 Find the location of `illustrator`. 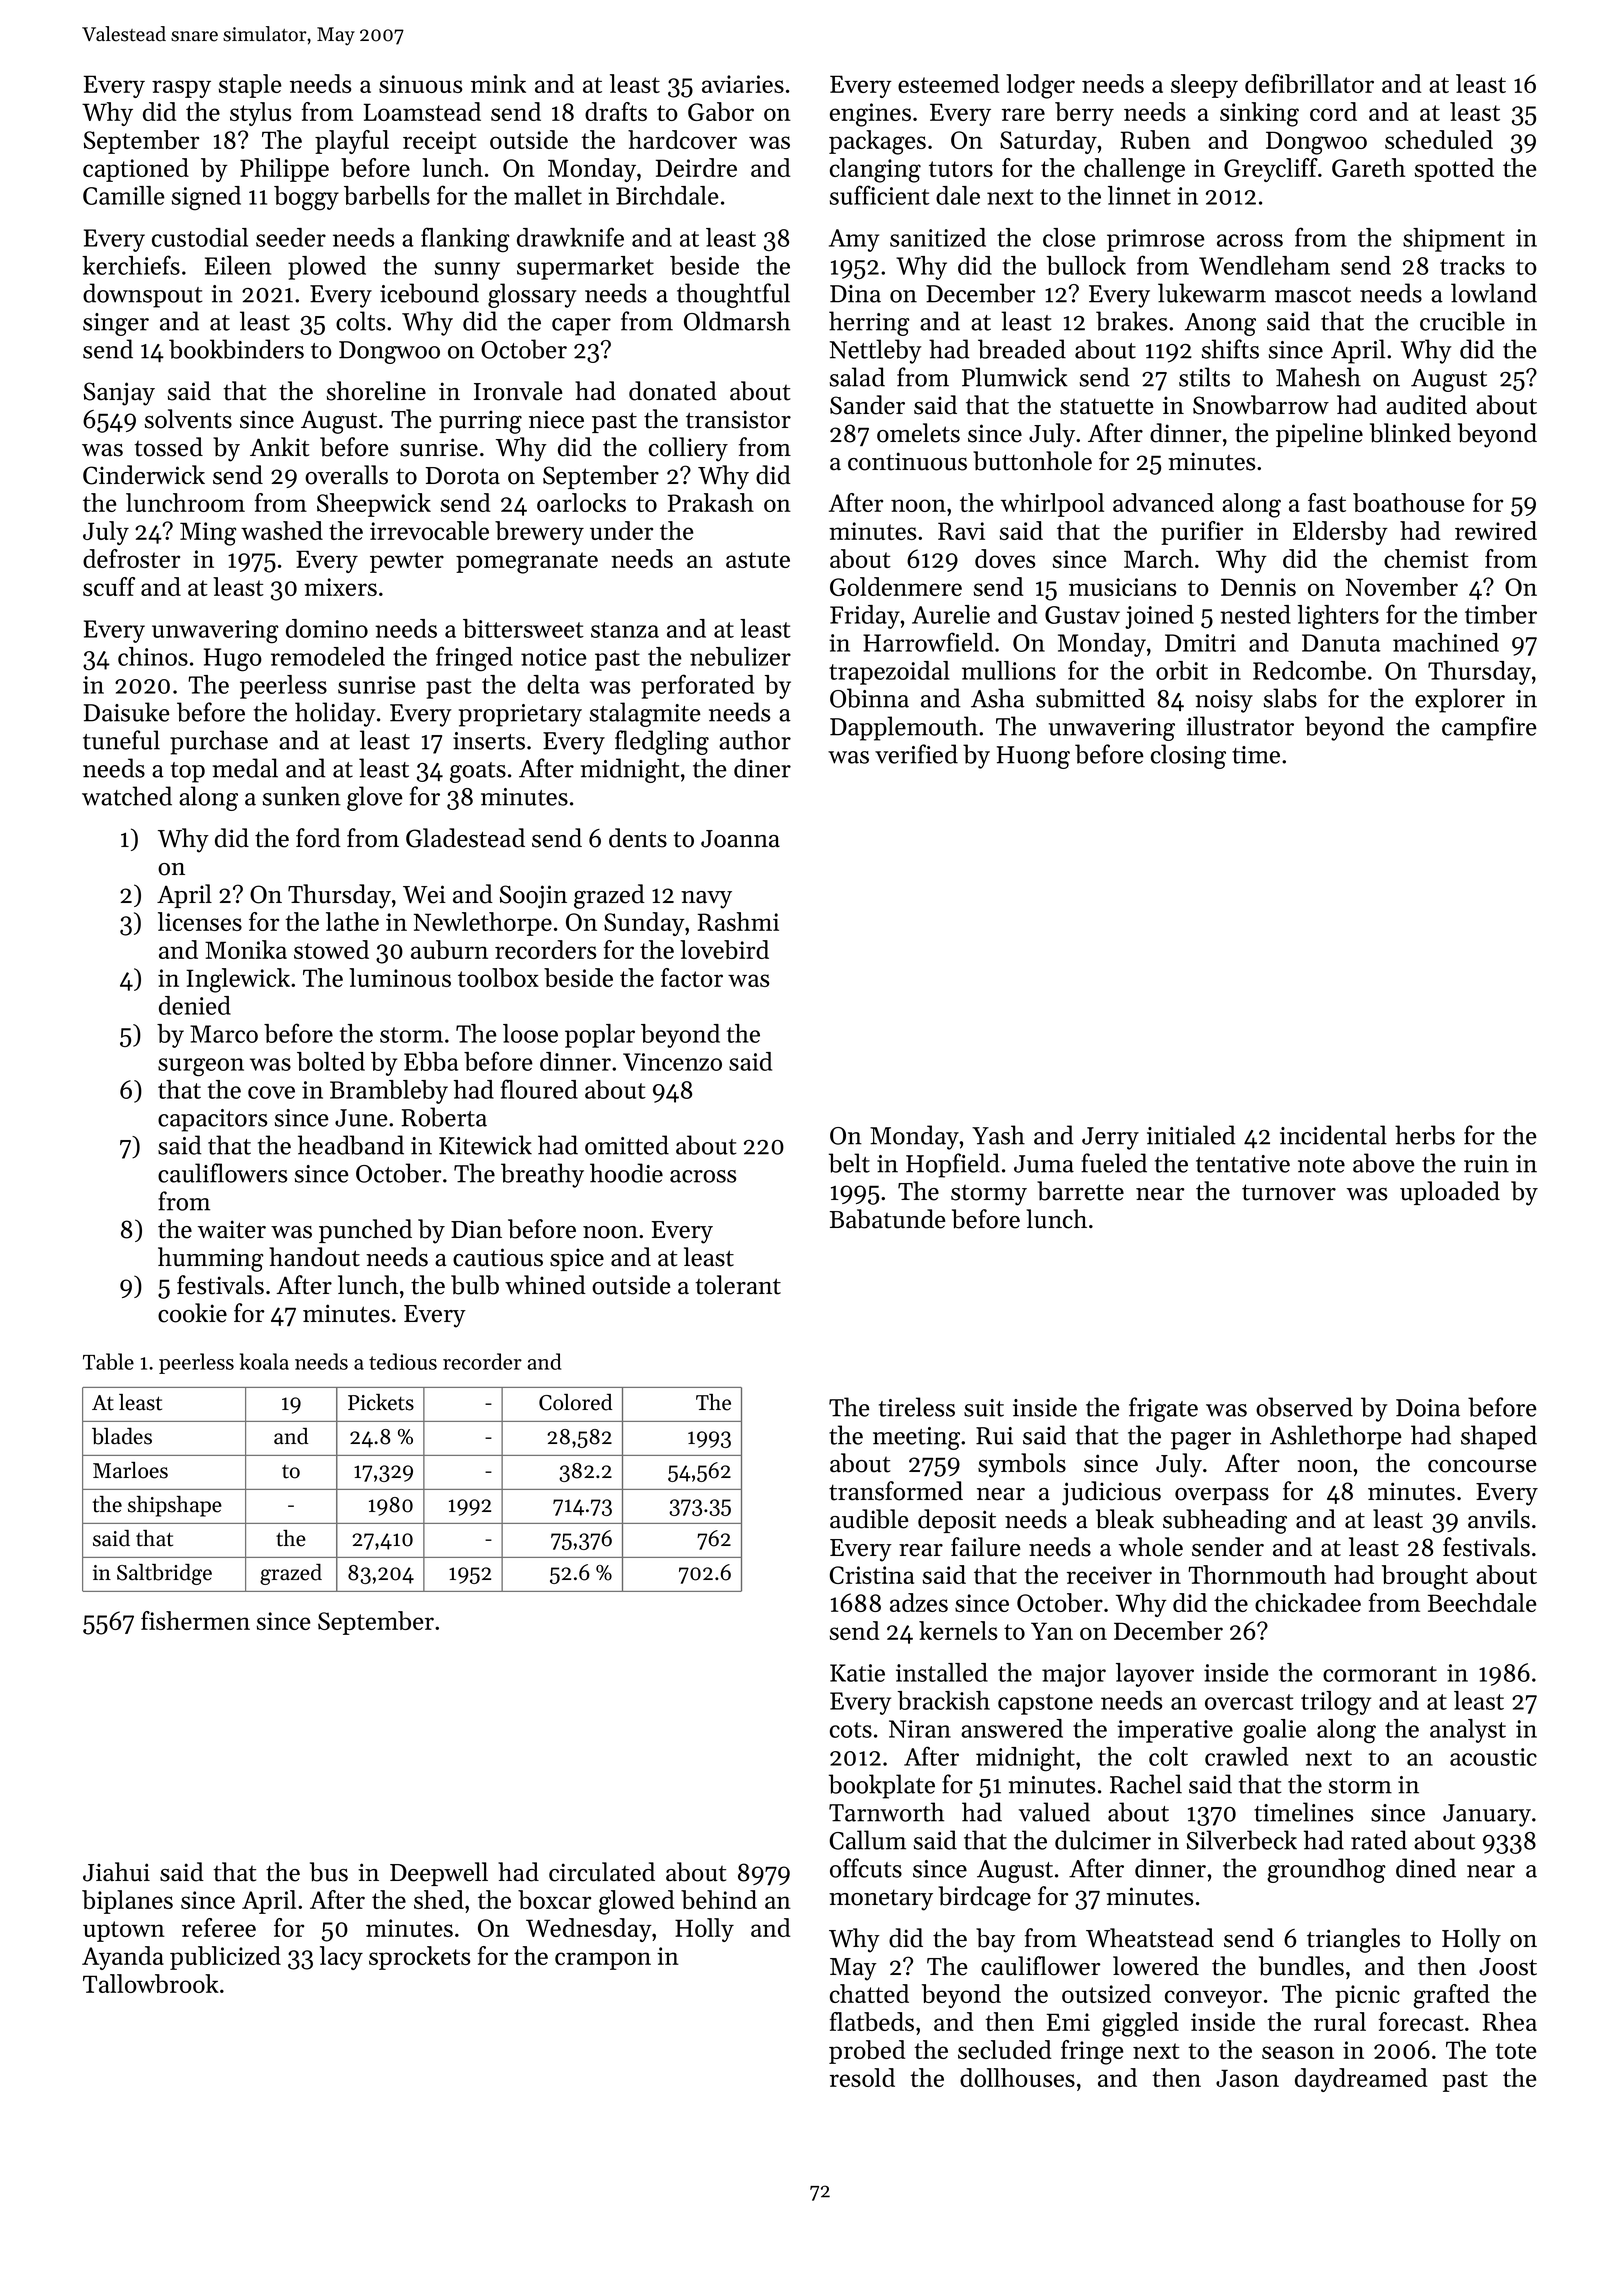

illustrator is located at coordinates (1240, 726).
